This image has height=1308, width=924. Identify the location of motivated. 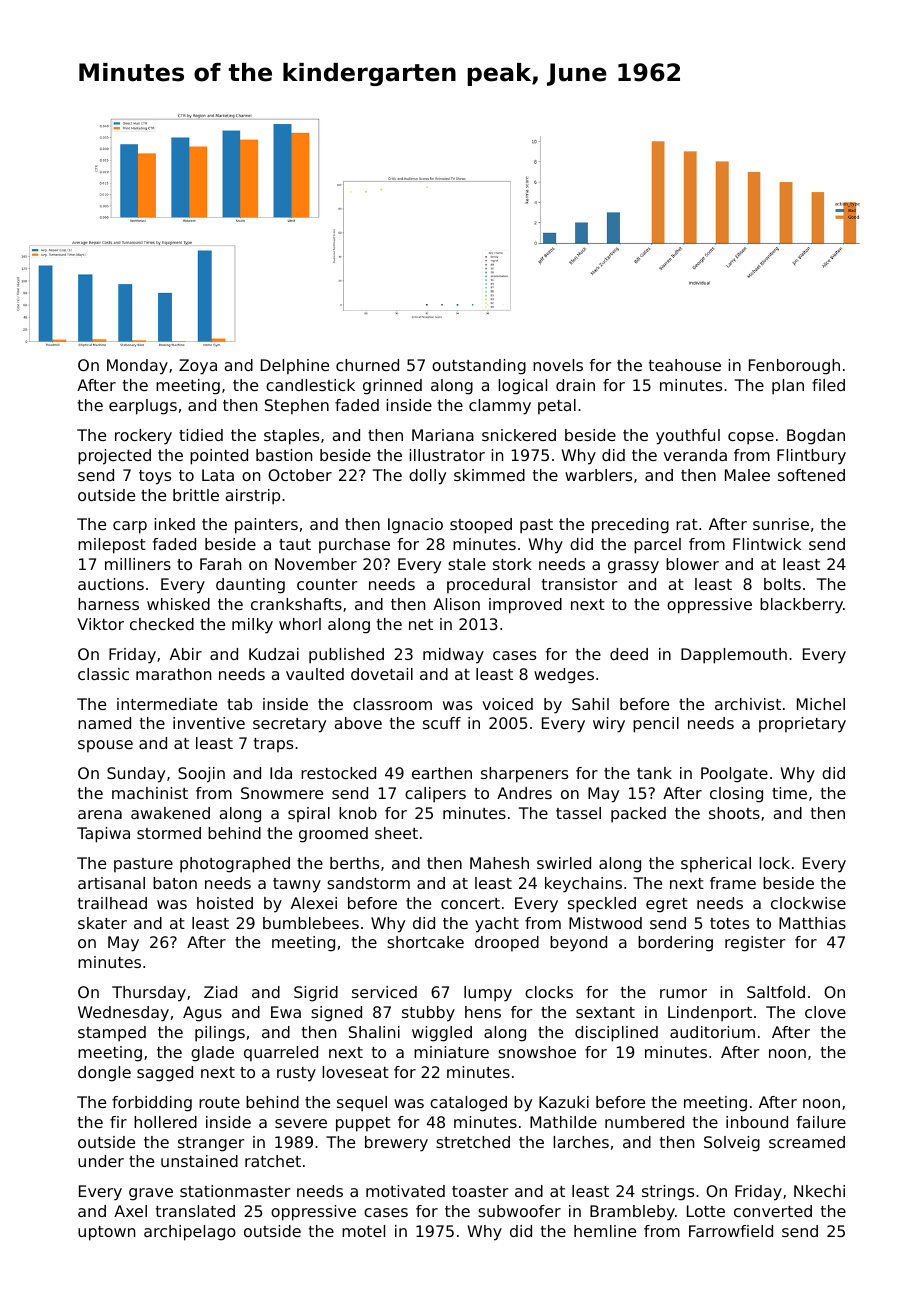
(405, 1191).
